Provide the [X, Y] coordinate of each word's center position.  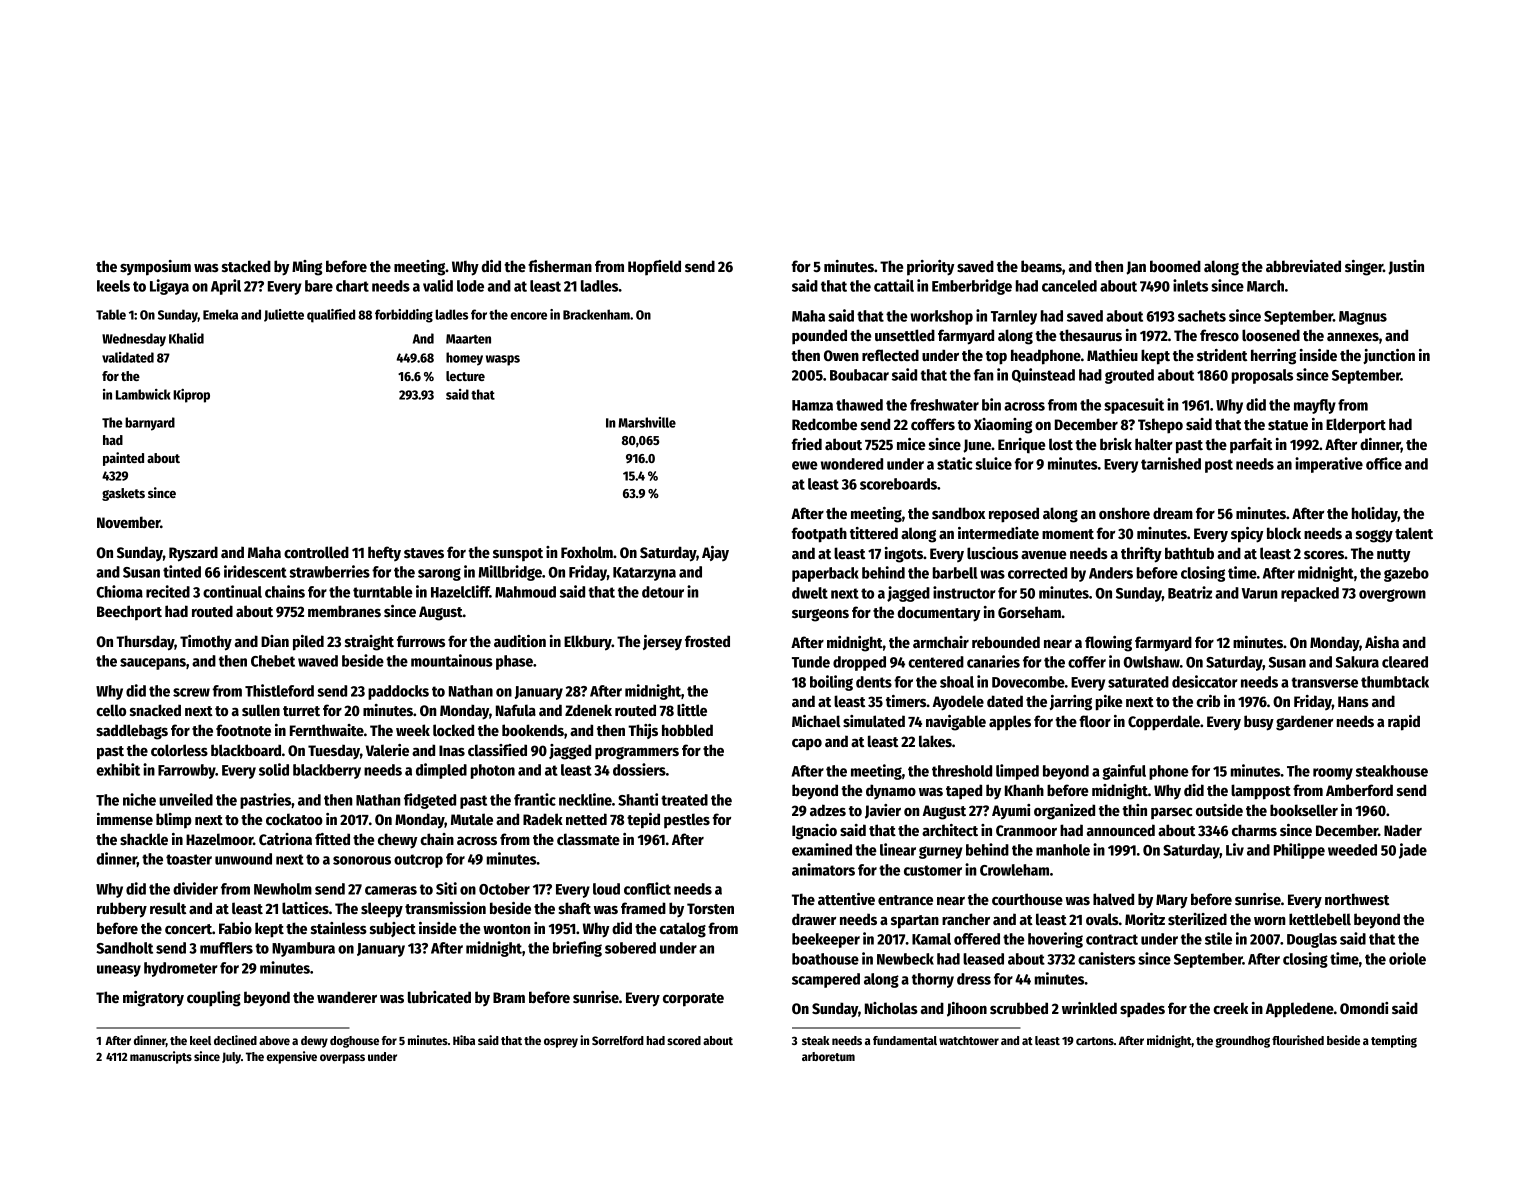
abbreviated [1303, 266]
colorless [179, 750]
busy [1259, 723]
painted [123, 459]
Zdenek [588, 710]
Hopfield [654, 267]
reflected [890, 355]
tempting [1394, 1041]
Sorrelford [618, 1040]
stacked [246, 266]
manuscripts [161, 1057]
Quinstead [1043, 375]
